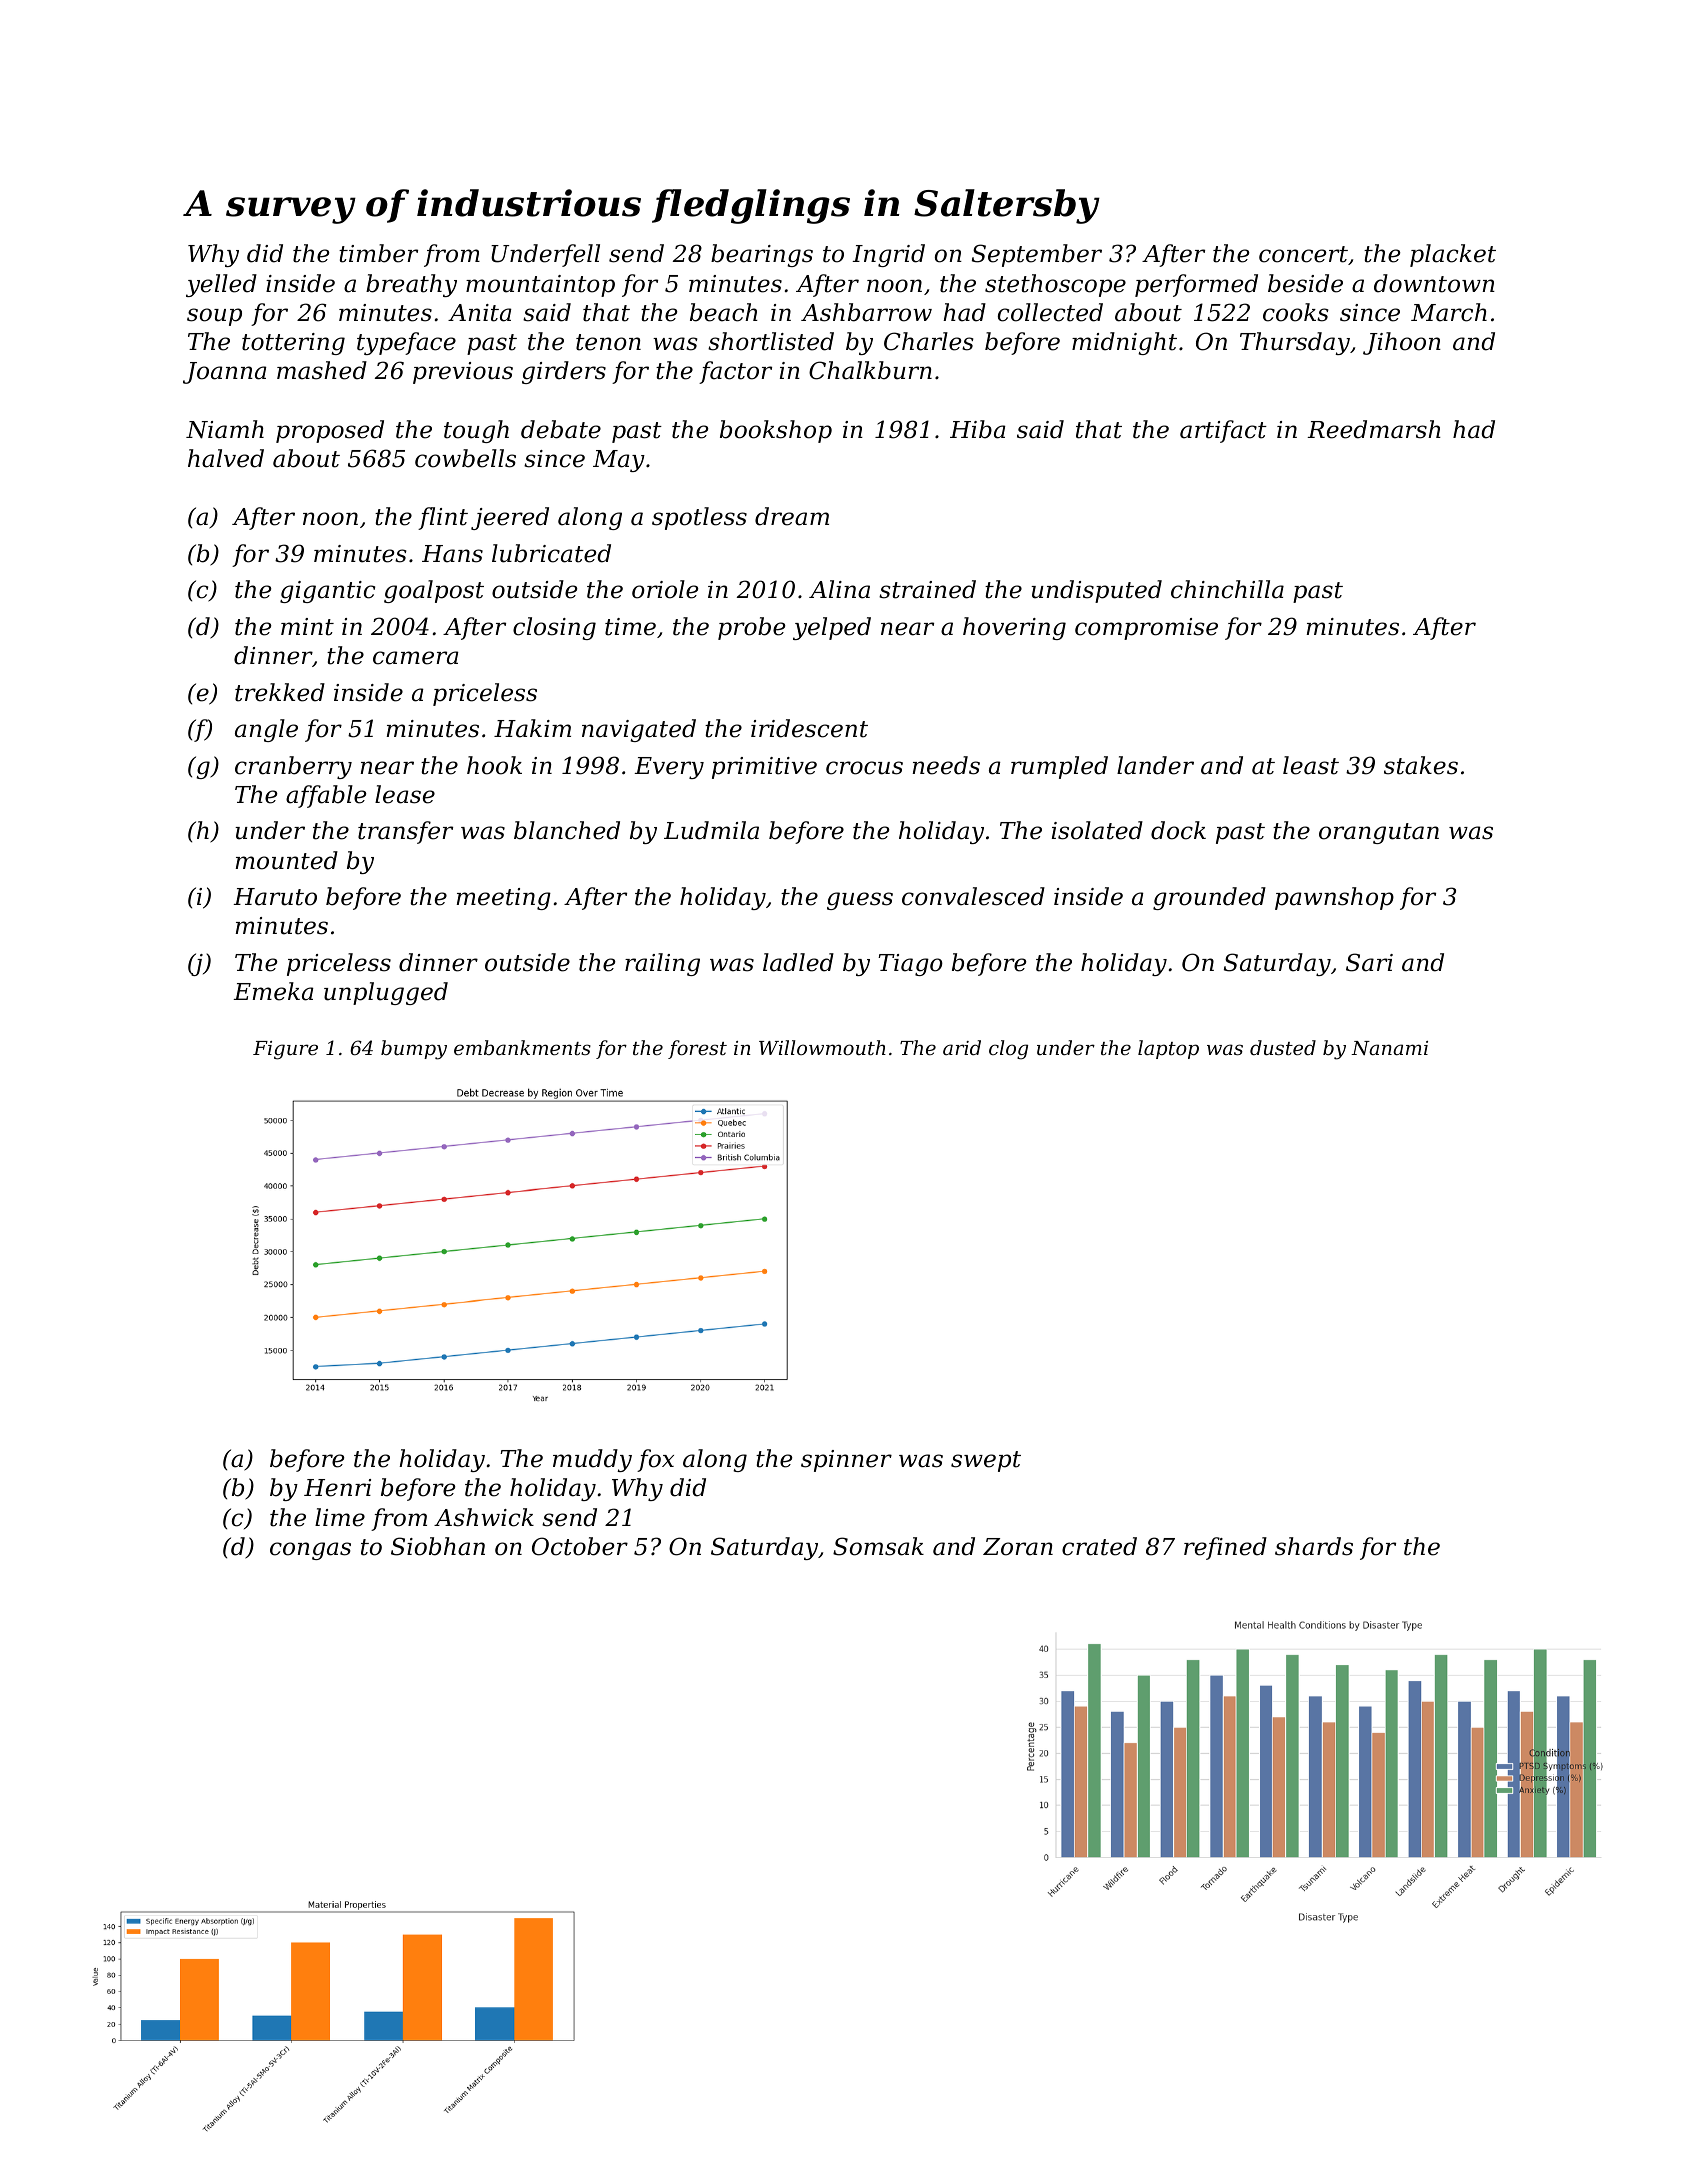 This screenshot has width=1683, height=2178. I want to click on congas, so click(310, 1551).
